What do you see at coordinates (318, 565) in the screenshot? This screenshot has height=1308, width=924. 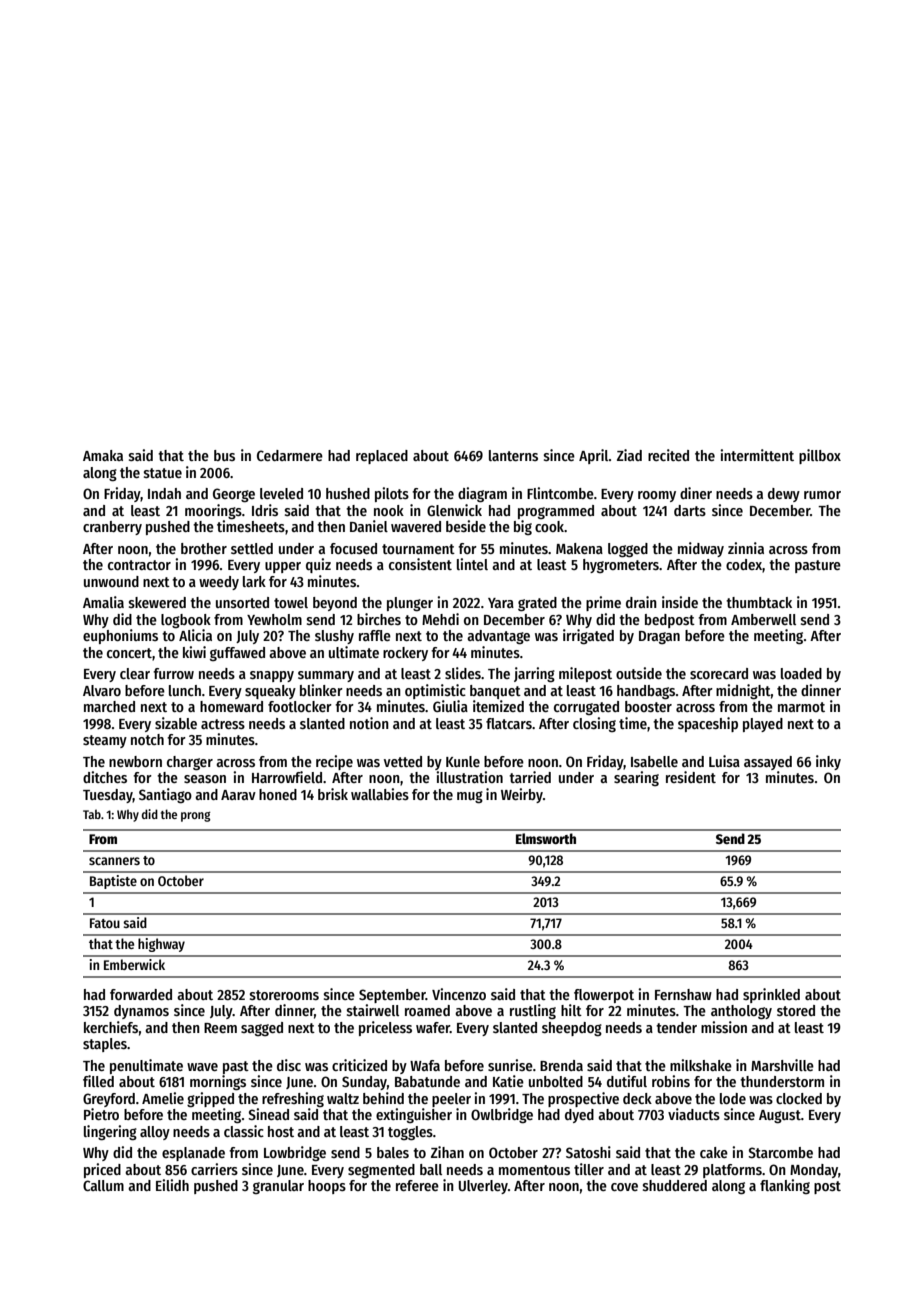 I see `quiz` at bounding box center [318, 565].
